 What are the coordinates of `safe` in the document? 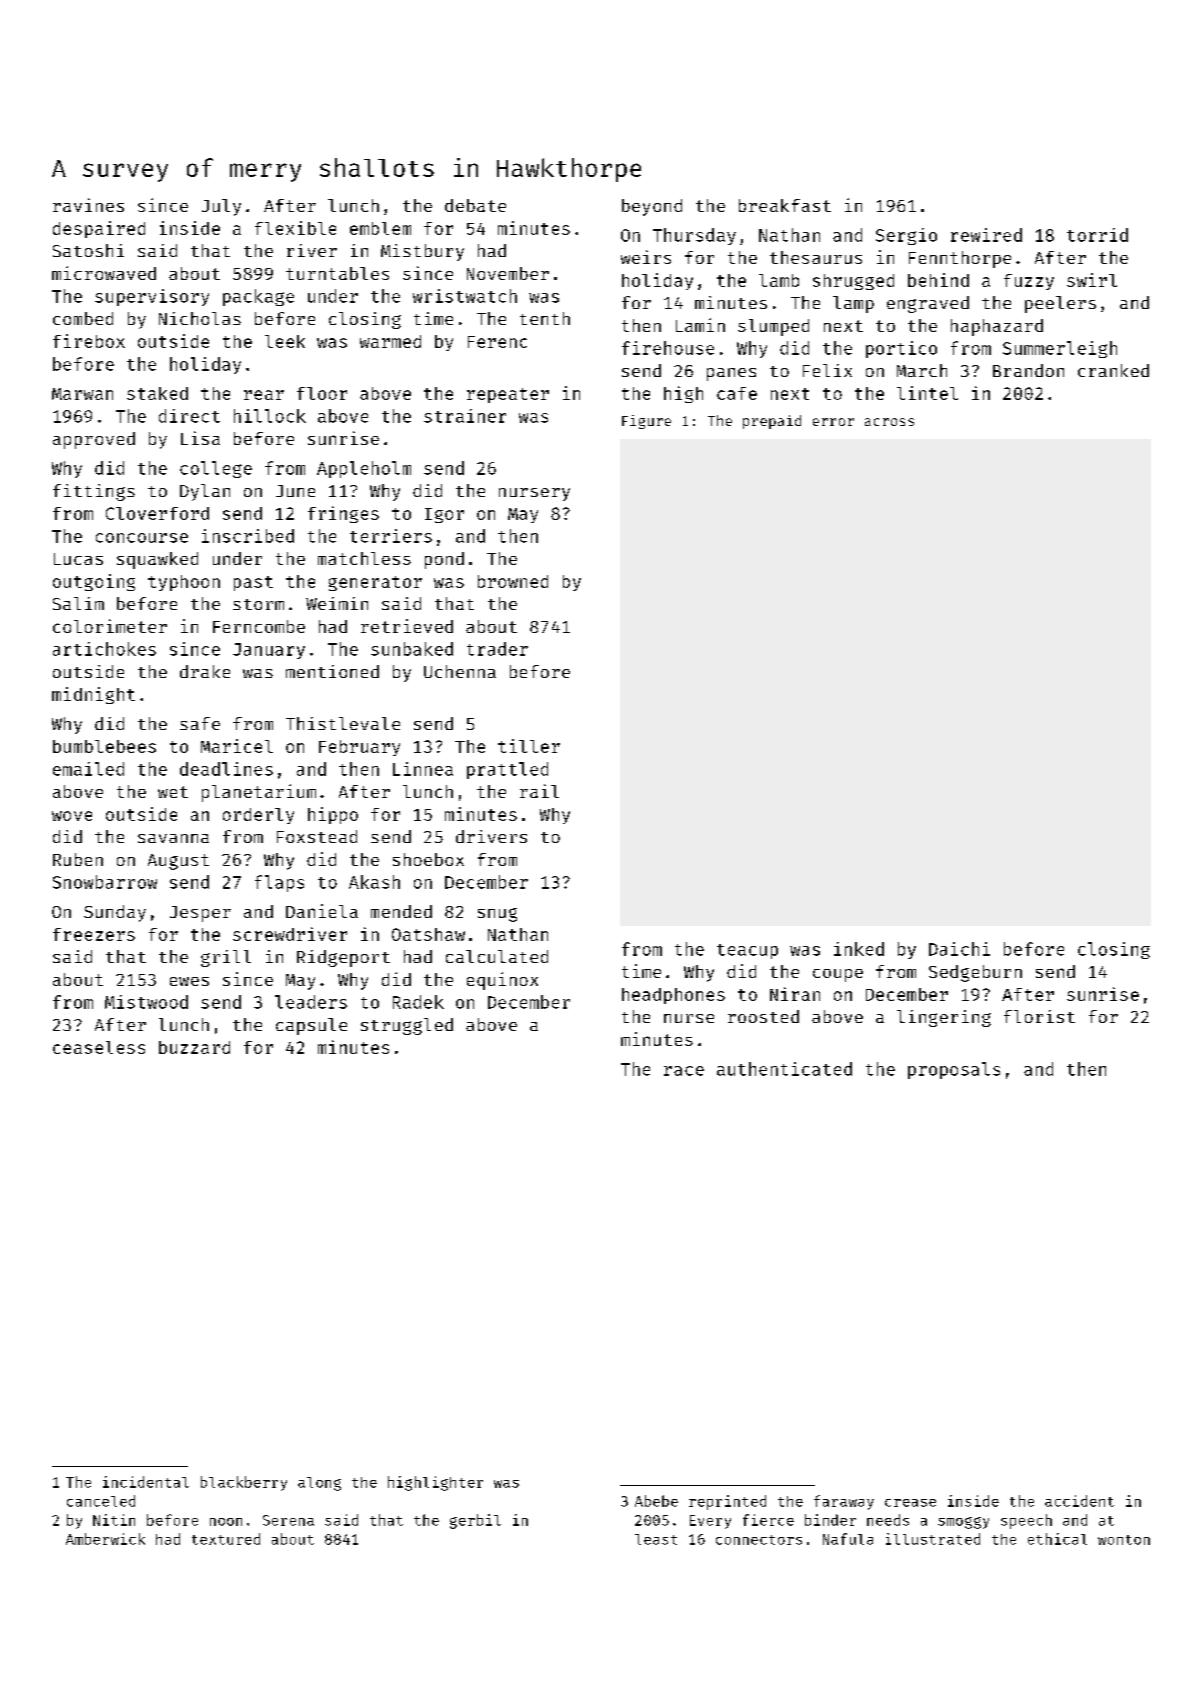 It's located at (200, 723).
